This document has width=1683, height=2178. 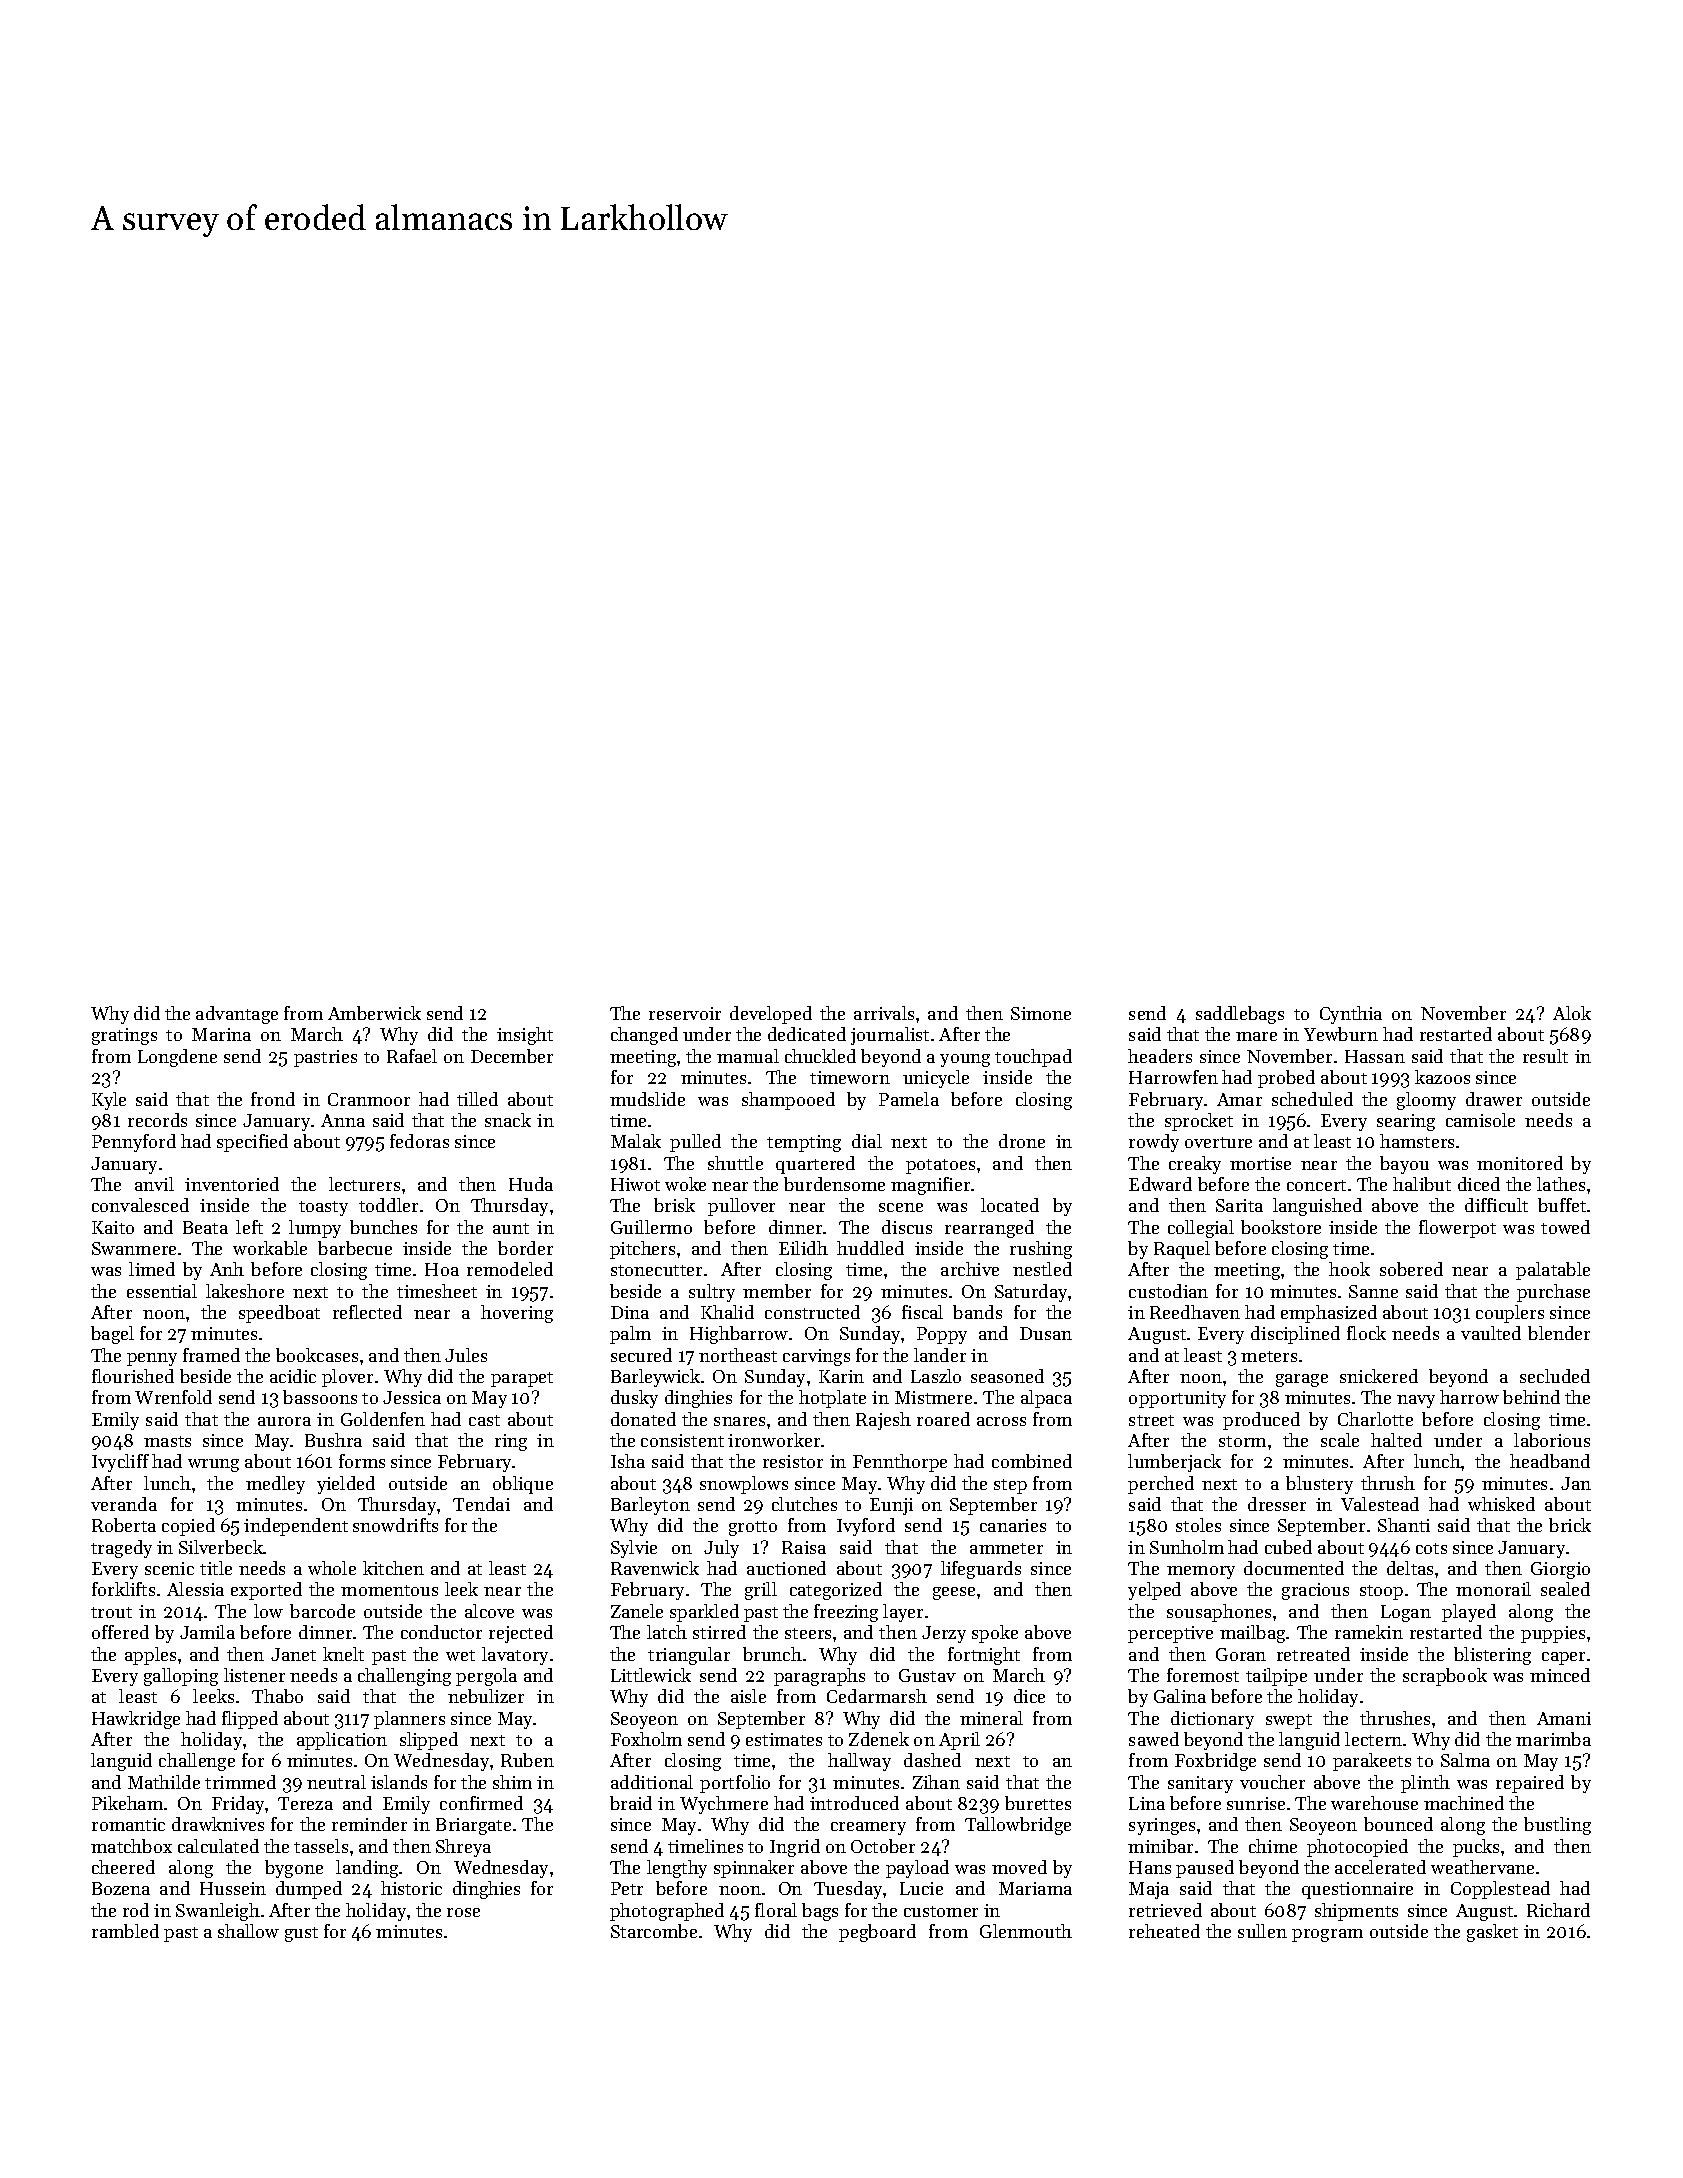 What do you see at coordinates (1033, 1058) in the document?
I see `touchpad` at bounding box center [1033, 1058].
